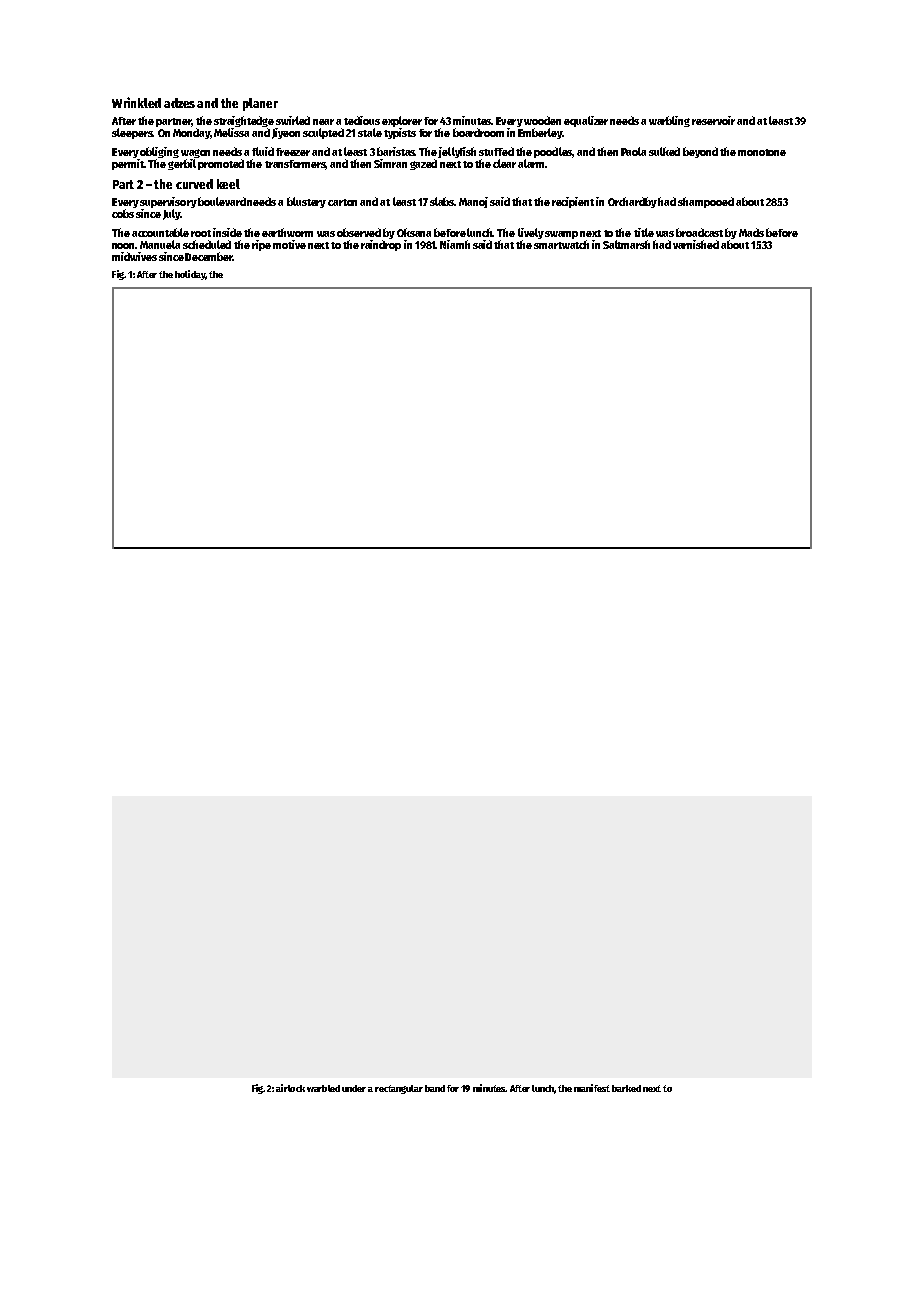 This screenshot has height=1308, width=924. I want to click on boulevard, so click(222, 201).
